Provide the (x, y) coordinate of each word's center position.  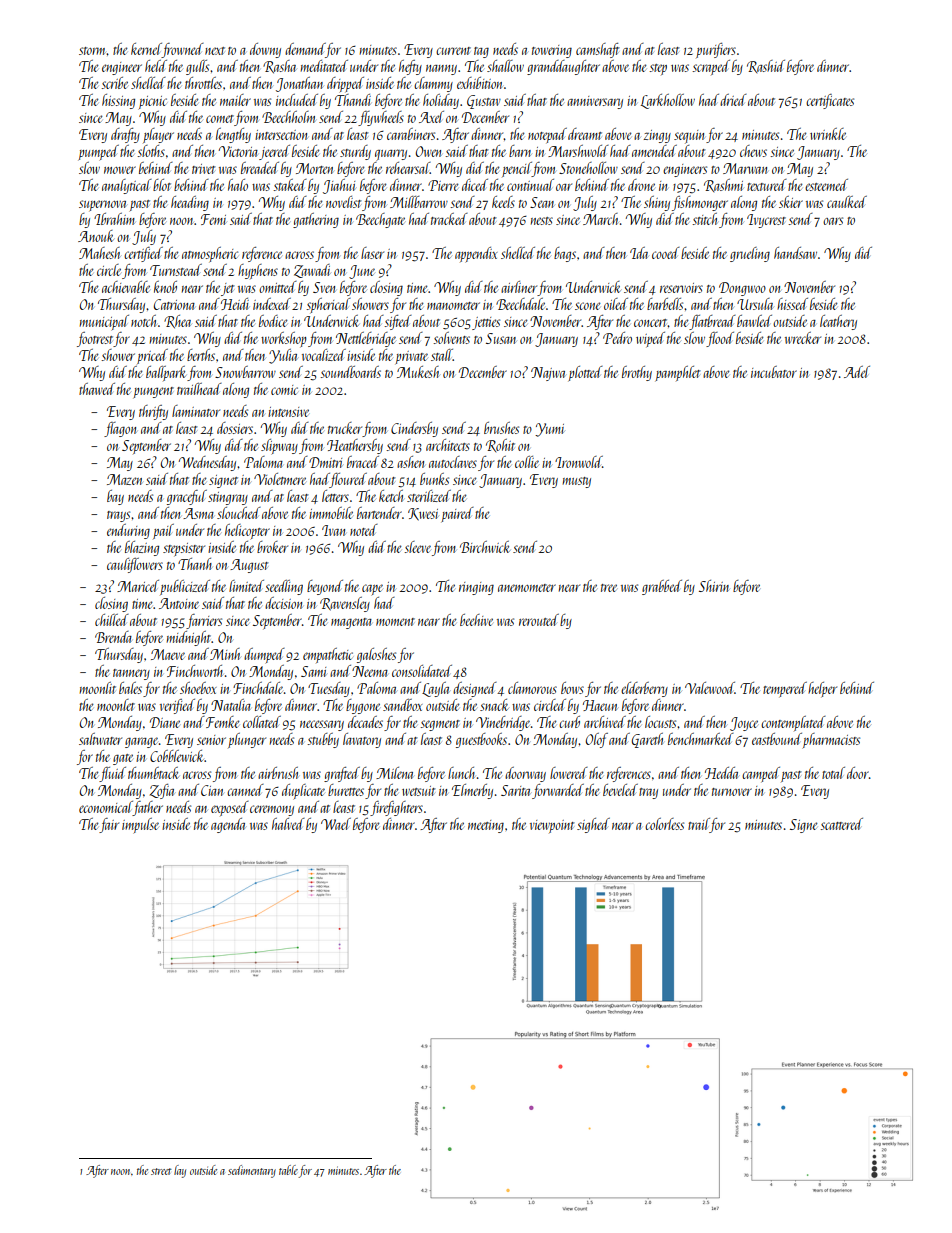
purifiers (716, 50)
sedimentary (252, 1171)
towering (552, 51)
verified (177, 706)
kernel (146, 50)
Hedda (721, 773)
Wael (336, 824)
